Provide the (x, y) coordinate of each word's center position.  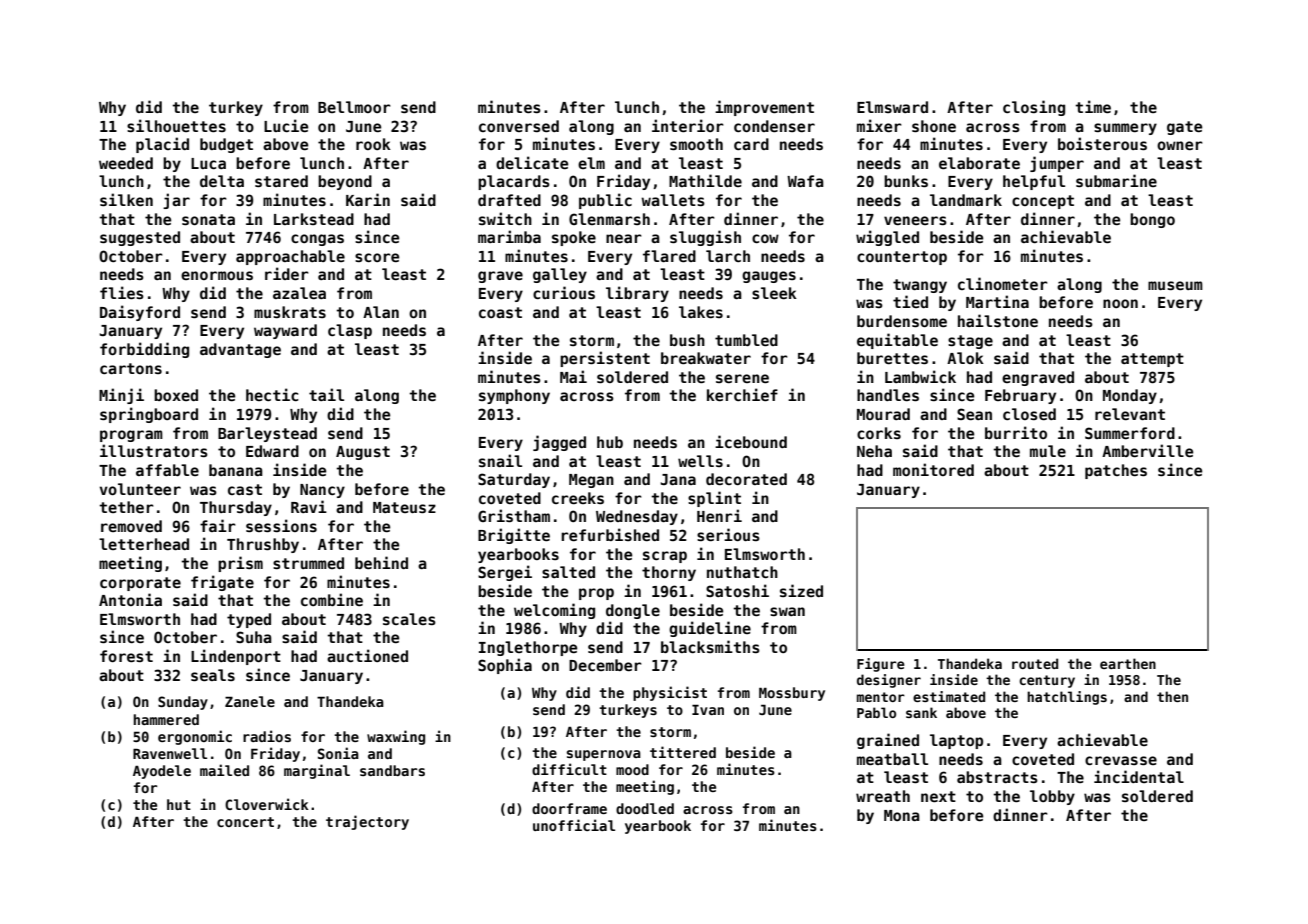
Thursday (236, 508)
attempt (1152, 360)
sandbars (392, 770)
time (1093, 106)
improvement (764, 108)
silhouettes (176, 125)
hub (610, 442)
